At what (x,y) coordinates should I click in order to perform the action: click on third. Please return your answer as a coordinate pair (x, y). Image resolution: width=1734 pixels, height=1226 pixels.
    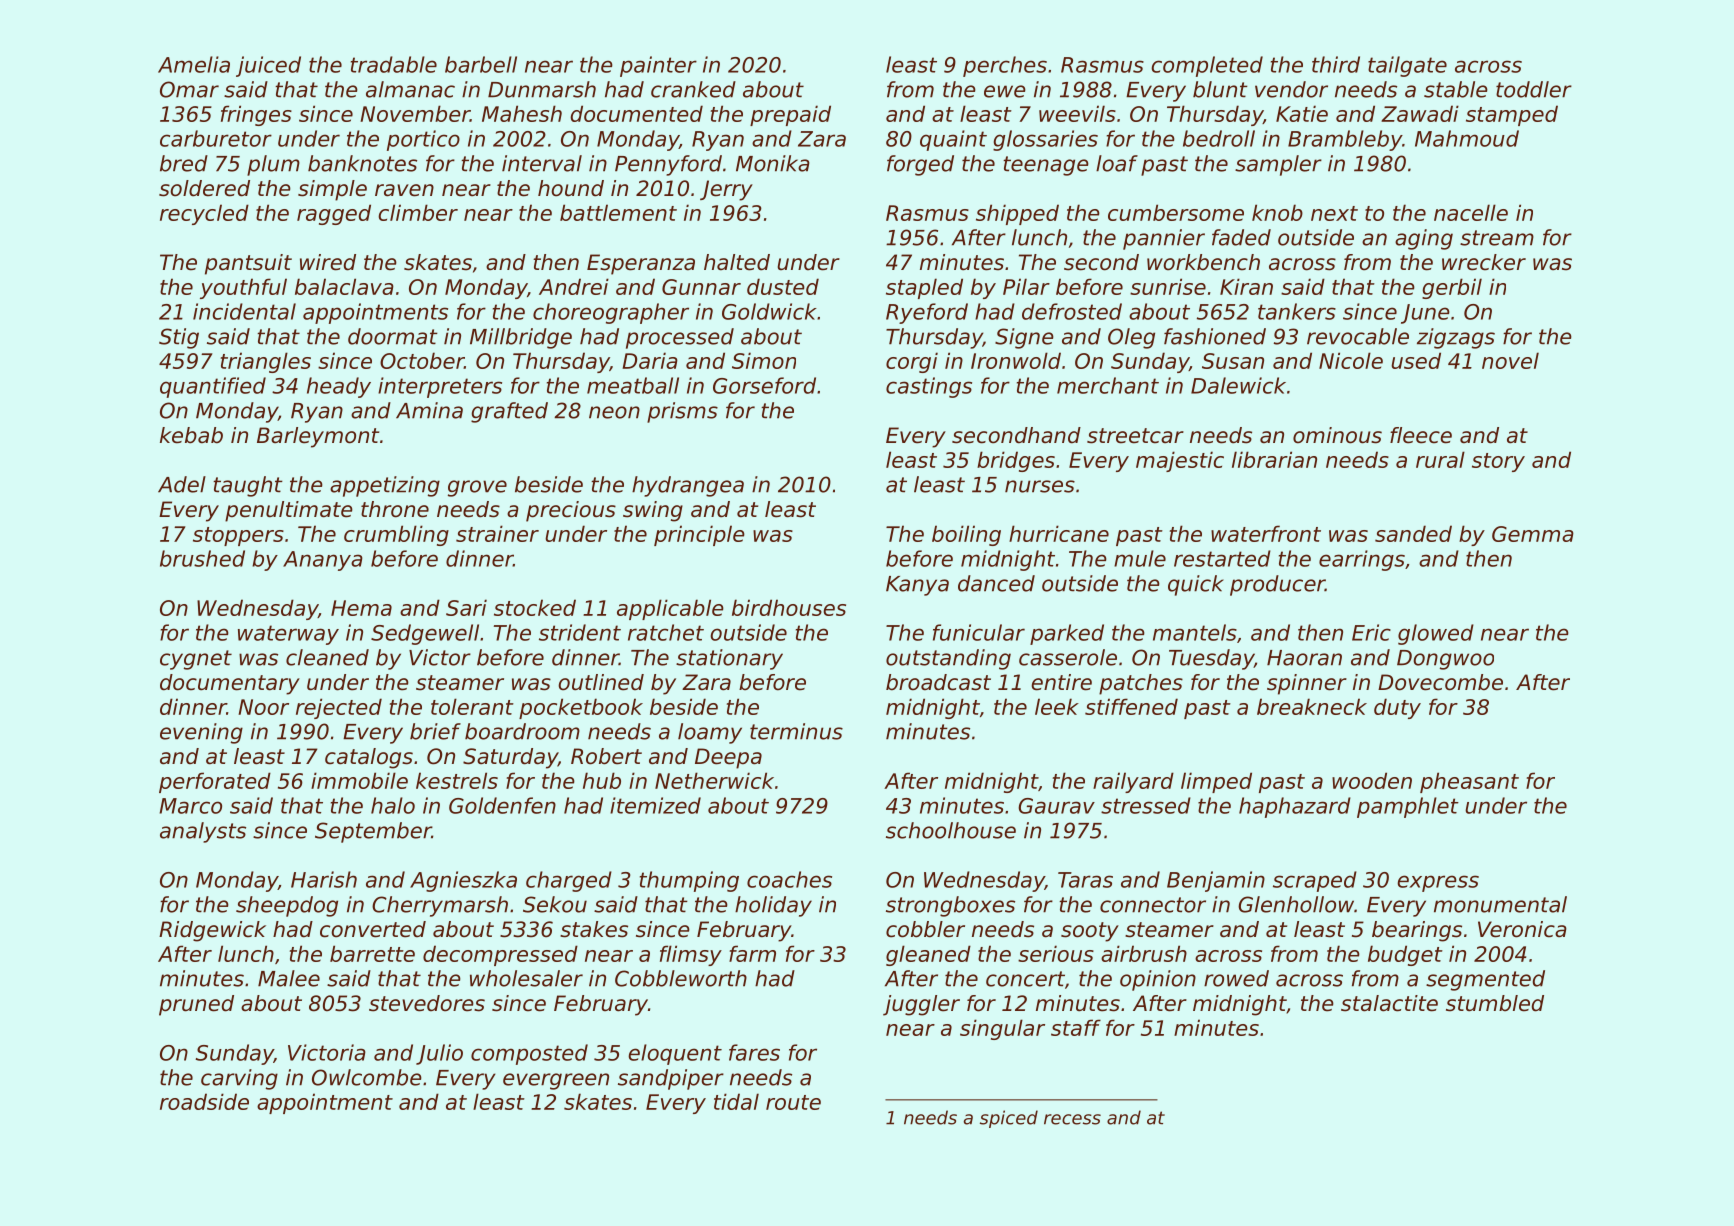
    Looking at the image, I should click on (1336, 64).
